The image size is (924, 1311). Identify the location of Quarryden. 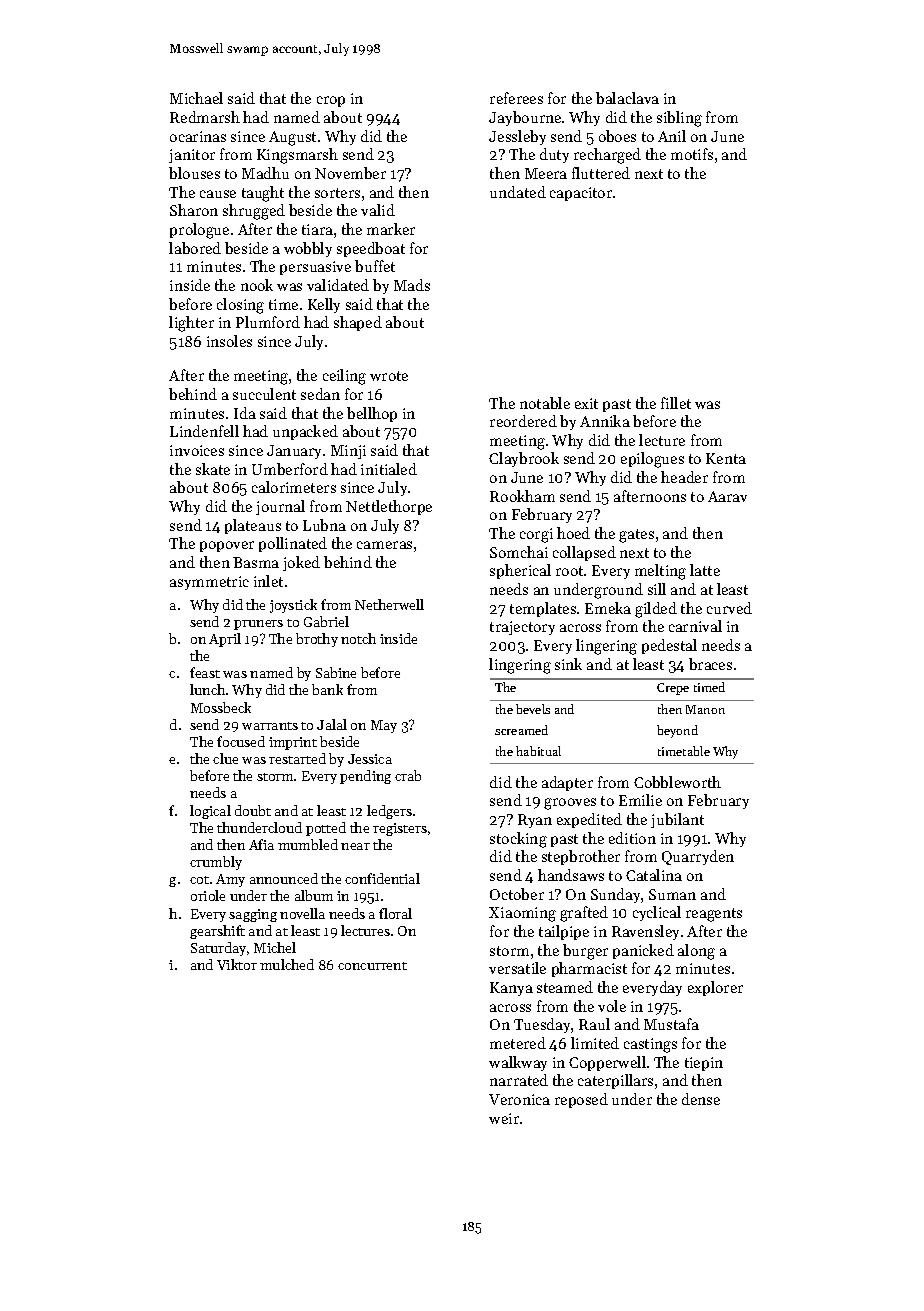
(698, 857).
